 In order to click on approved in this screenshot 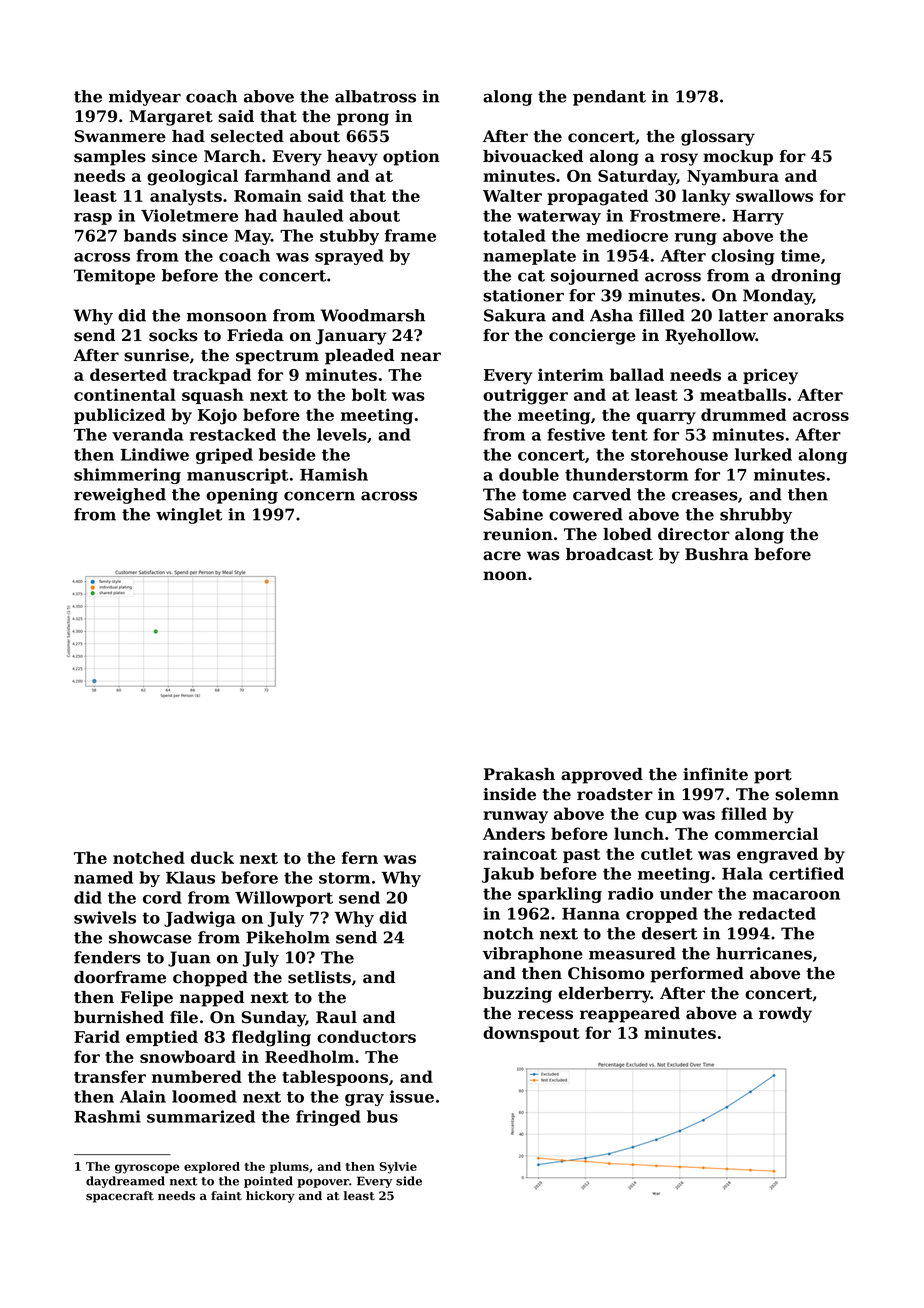, I will do `click(602, 776)`.
